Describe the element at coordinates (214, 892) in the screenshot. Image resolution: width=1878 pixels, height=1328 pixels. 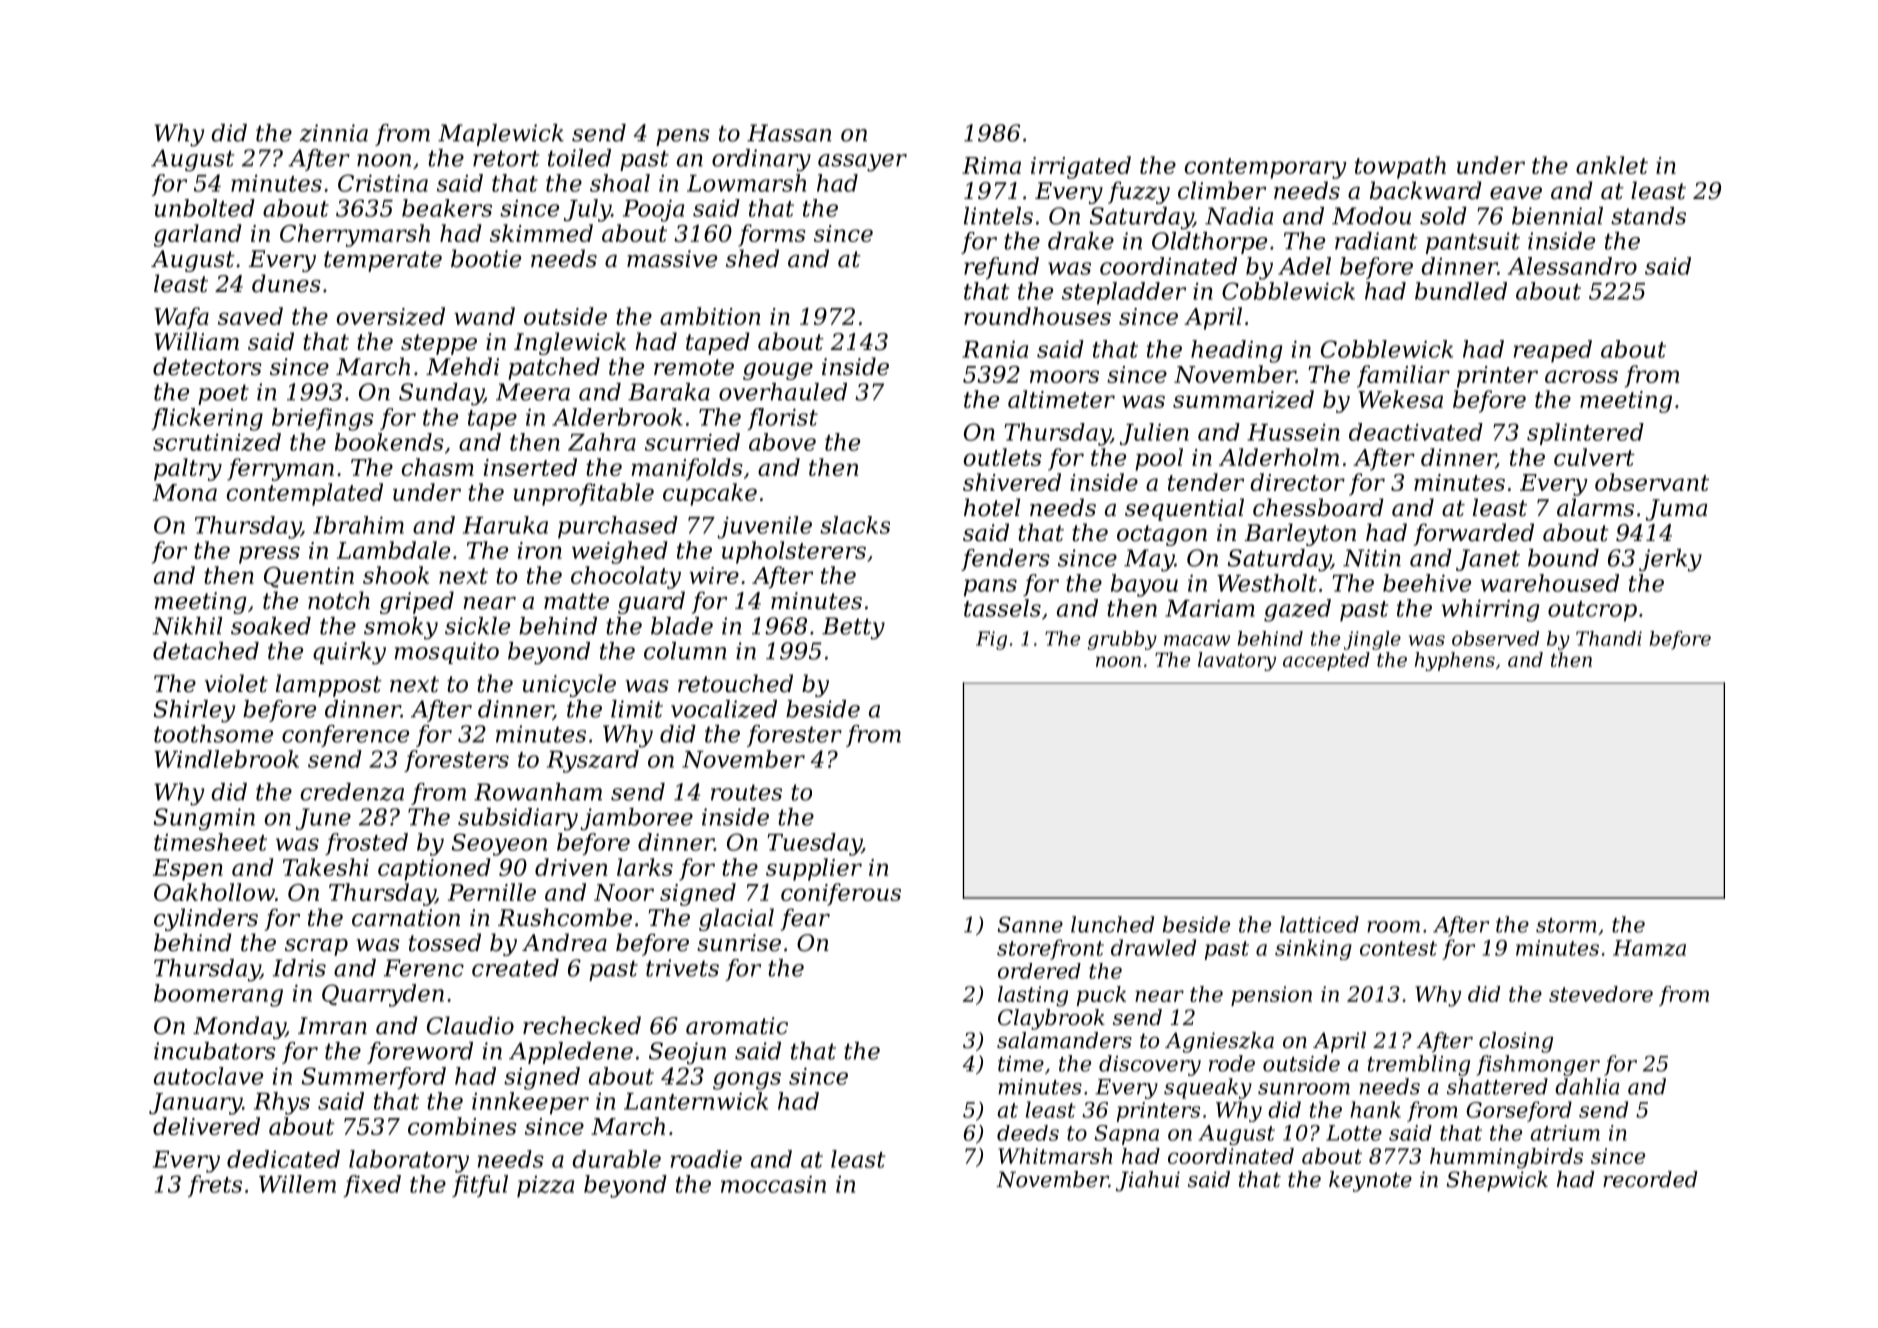
I see `Oakhollow` at that location.
